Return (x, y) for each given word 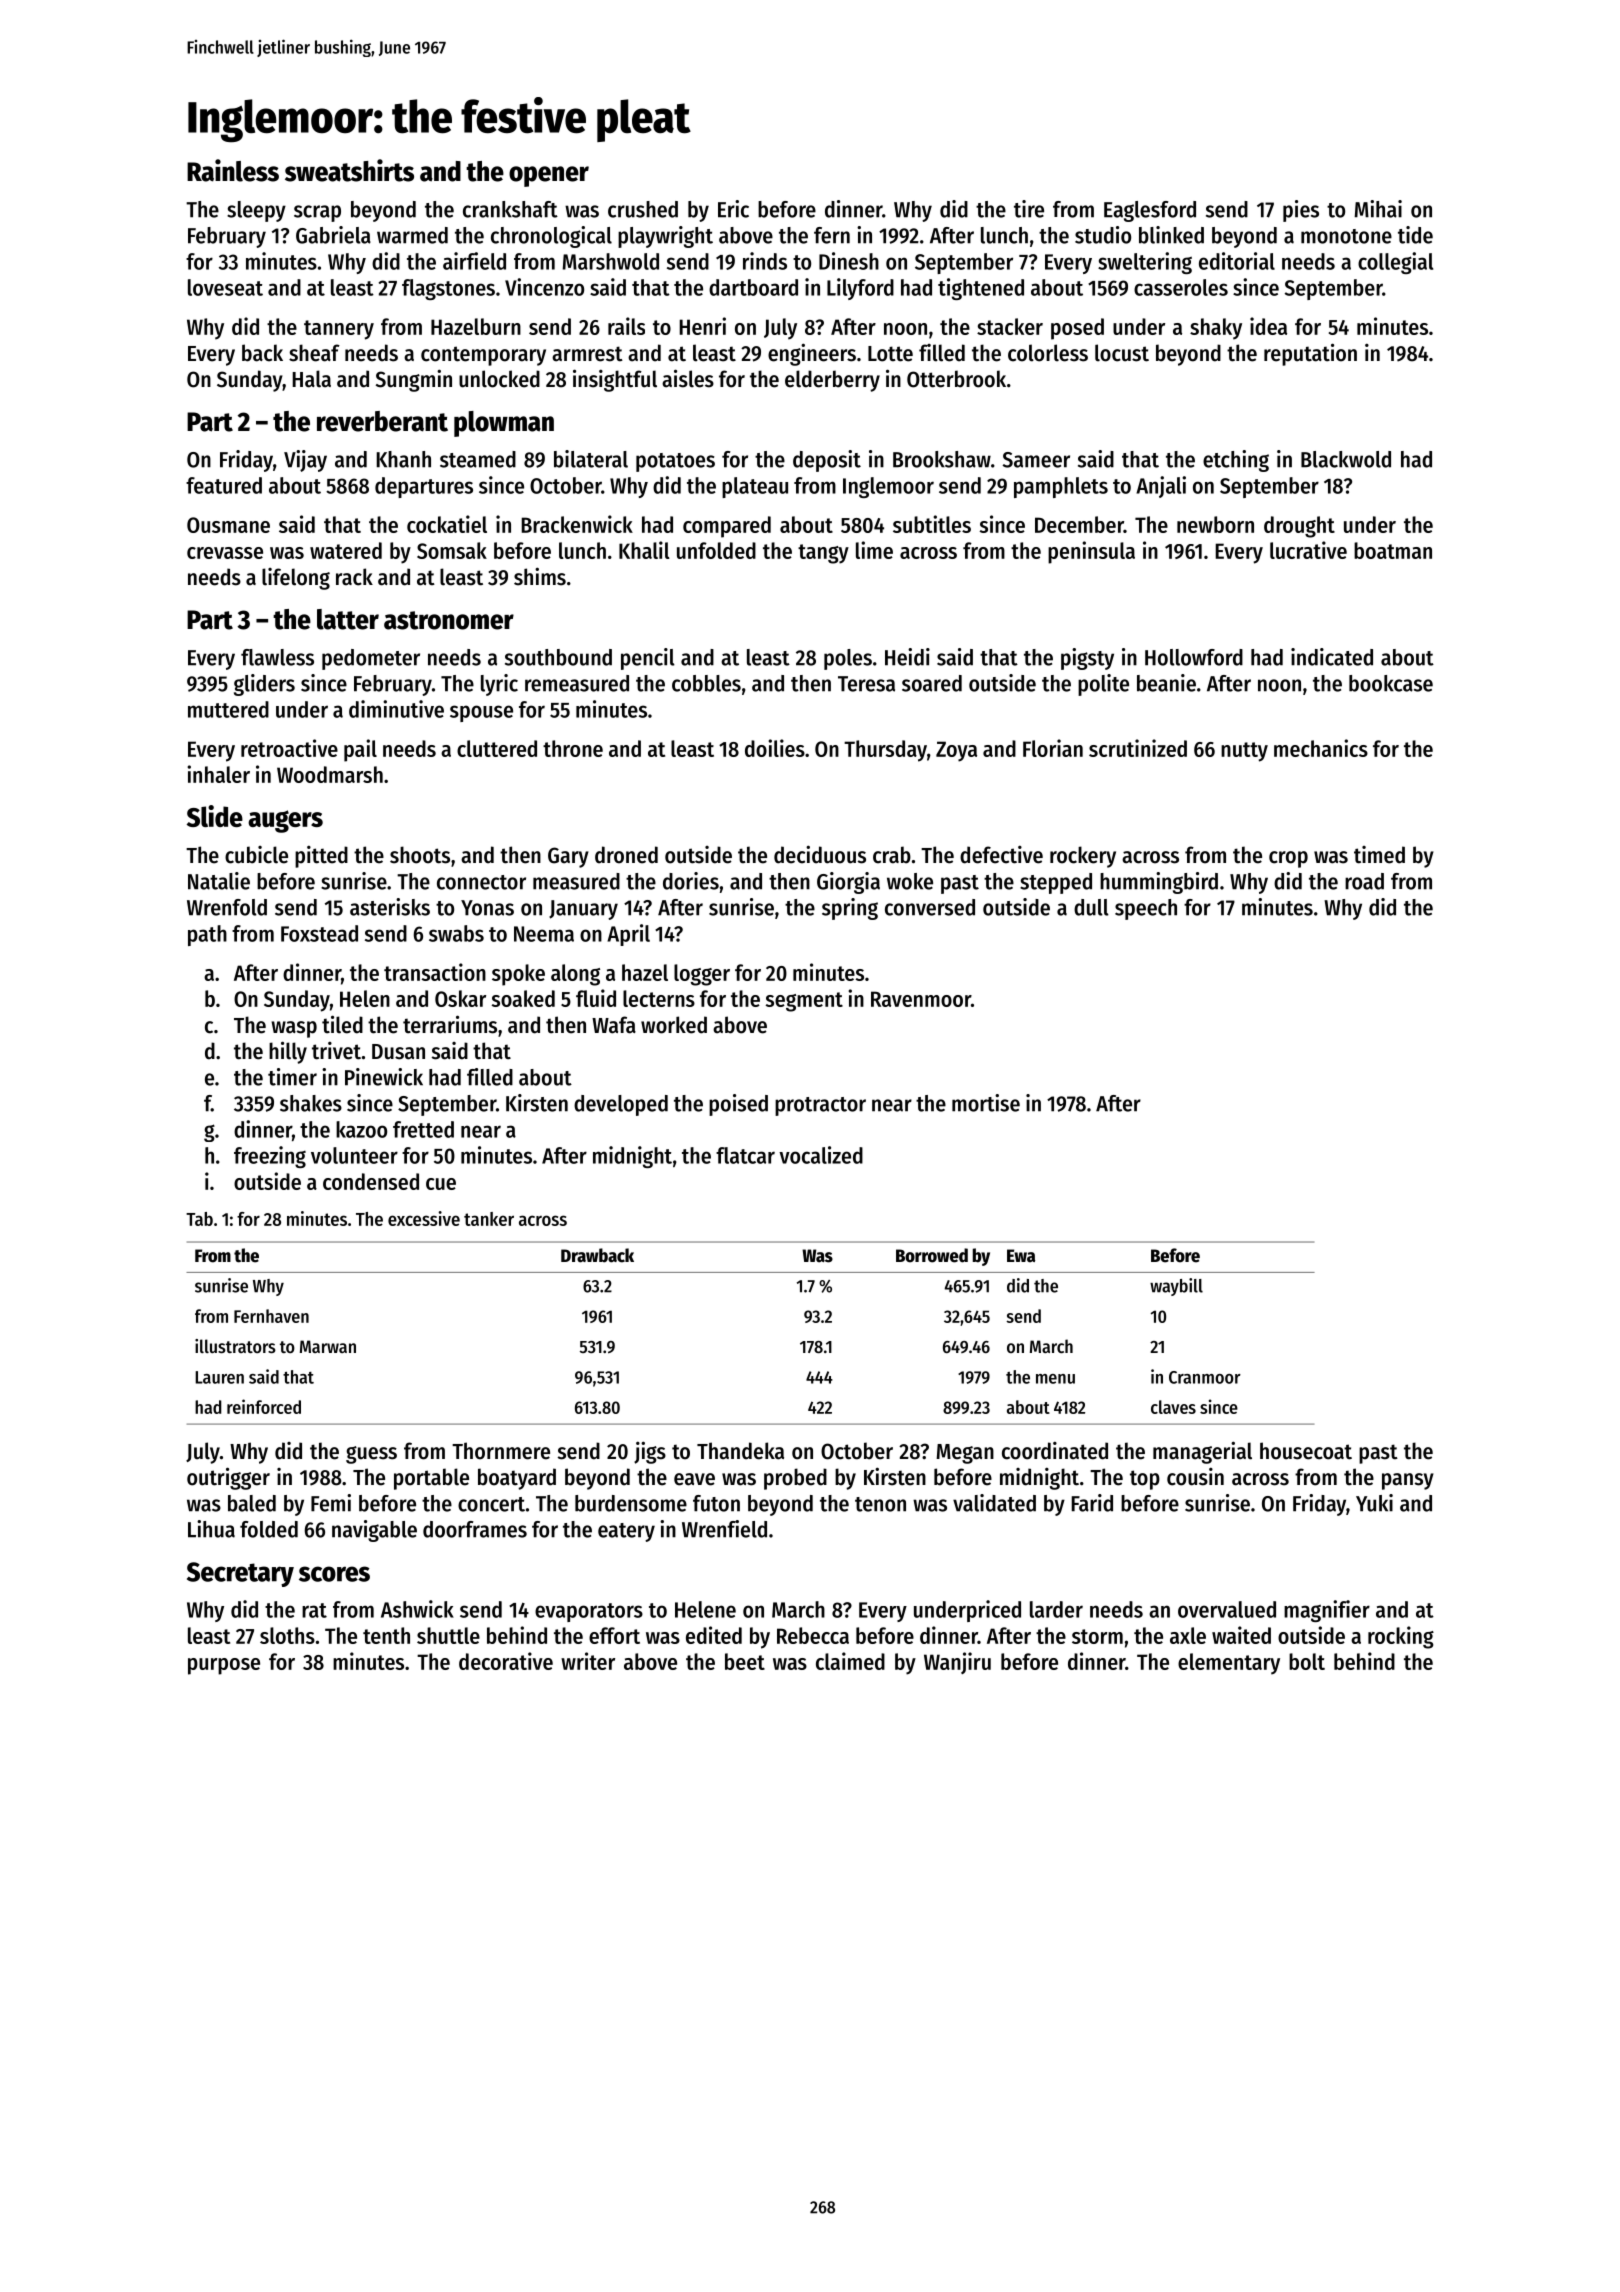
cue (441, 1184)
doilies (775, 748)
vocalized (821, 1155)
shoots (420, 855)
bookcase (1391, 683)
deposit (827, 461)
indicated (1332, 657)
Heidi (907, 657)
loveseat (225, 287)
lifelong (296, 579)
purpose (224, 1666)
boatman (1393, 550)
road (1364, 881)
